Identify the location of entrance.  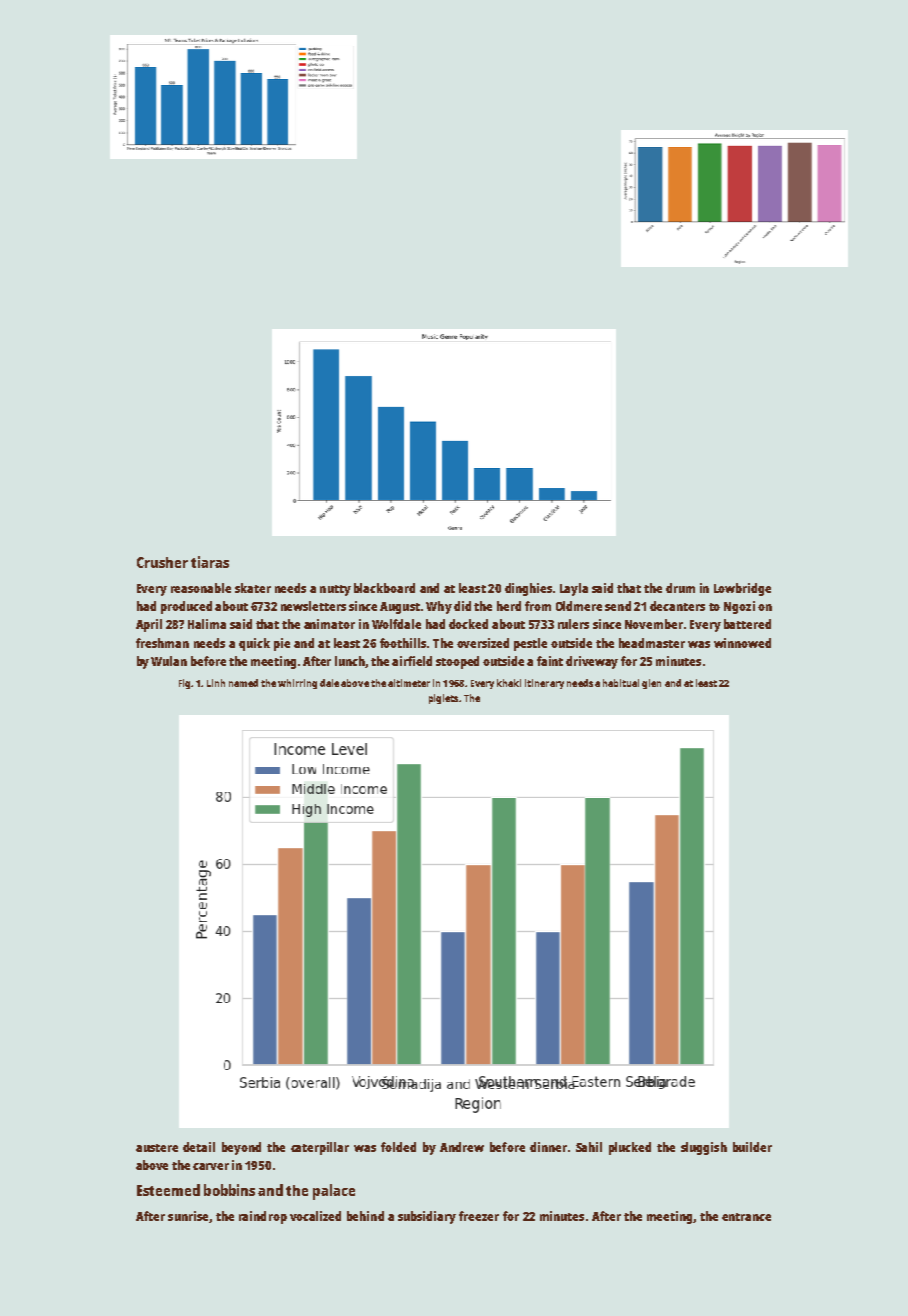
(746, 1217).
